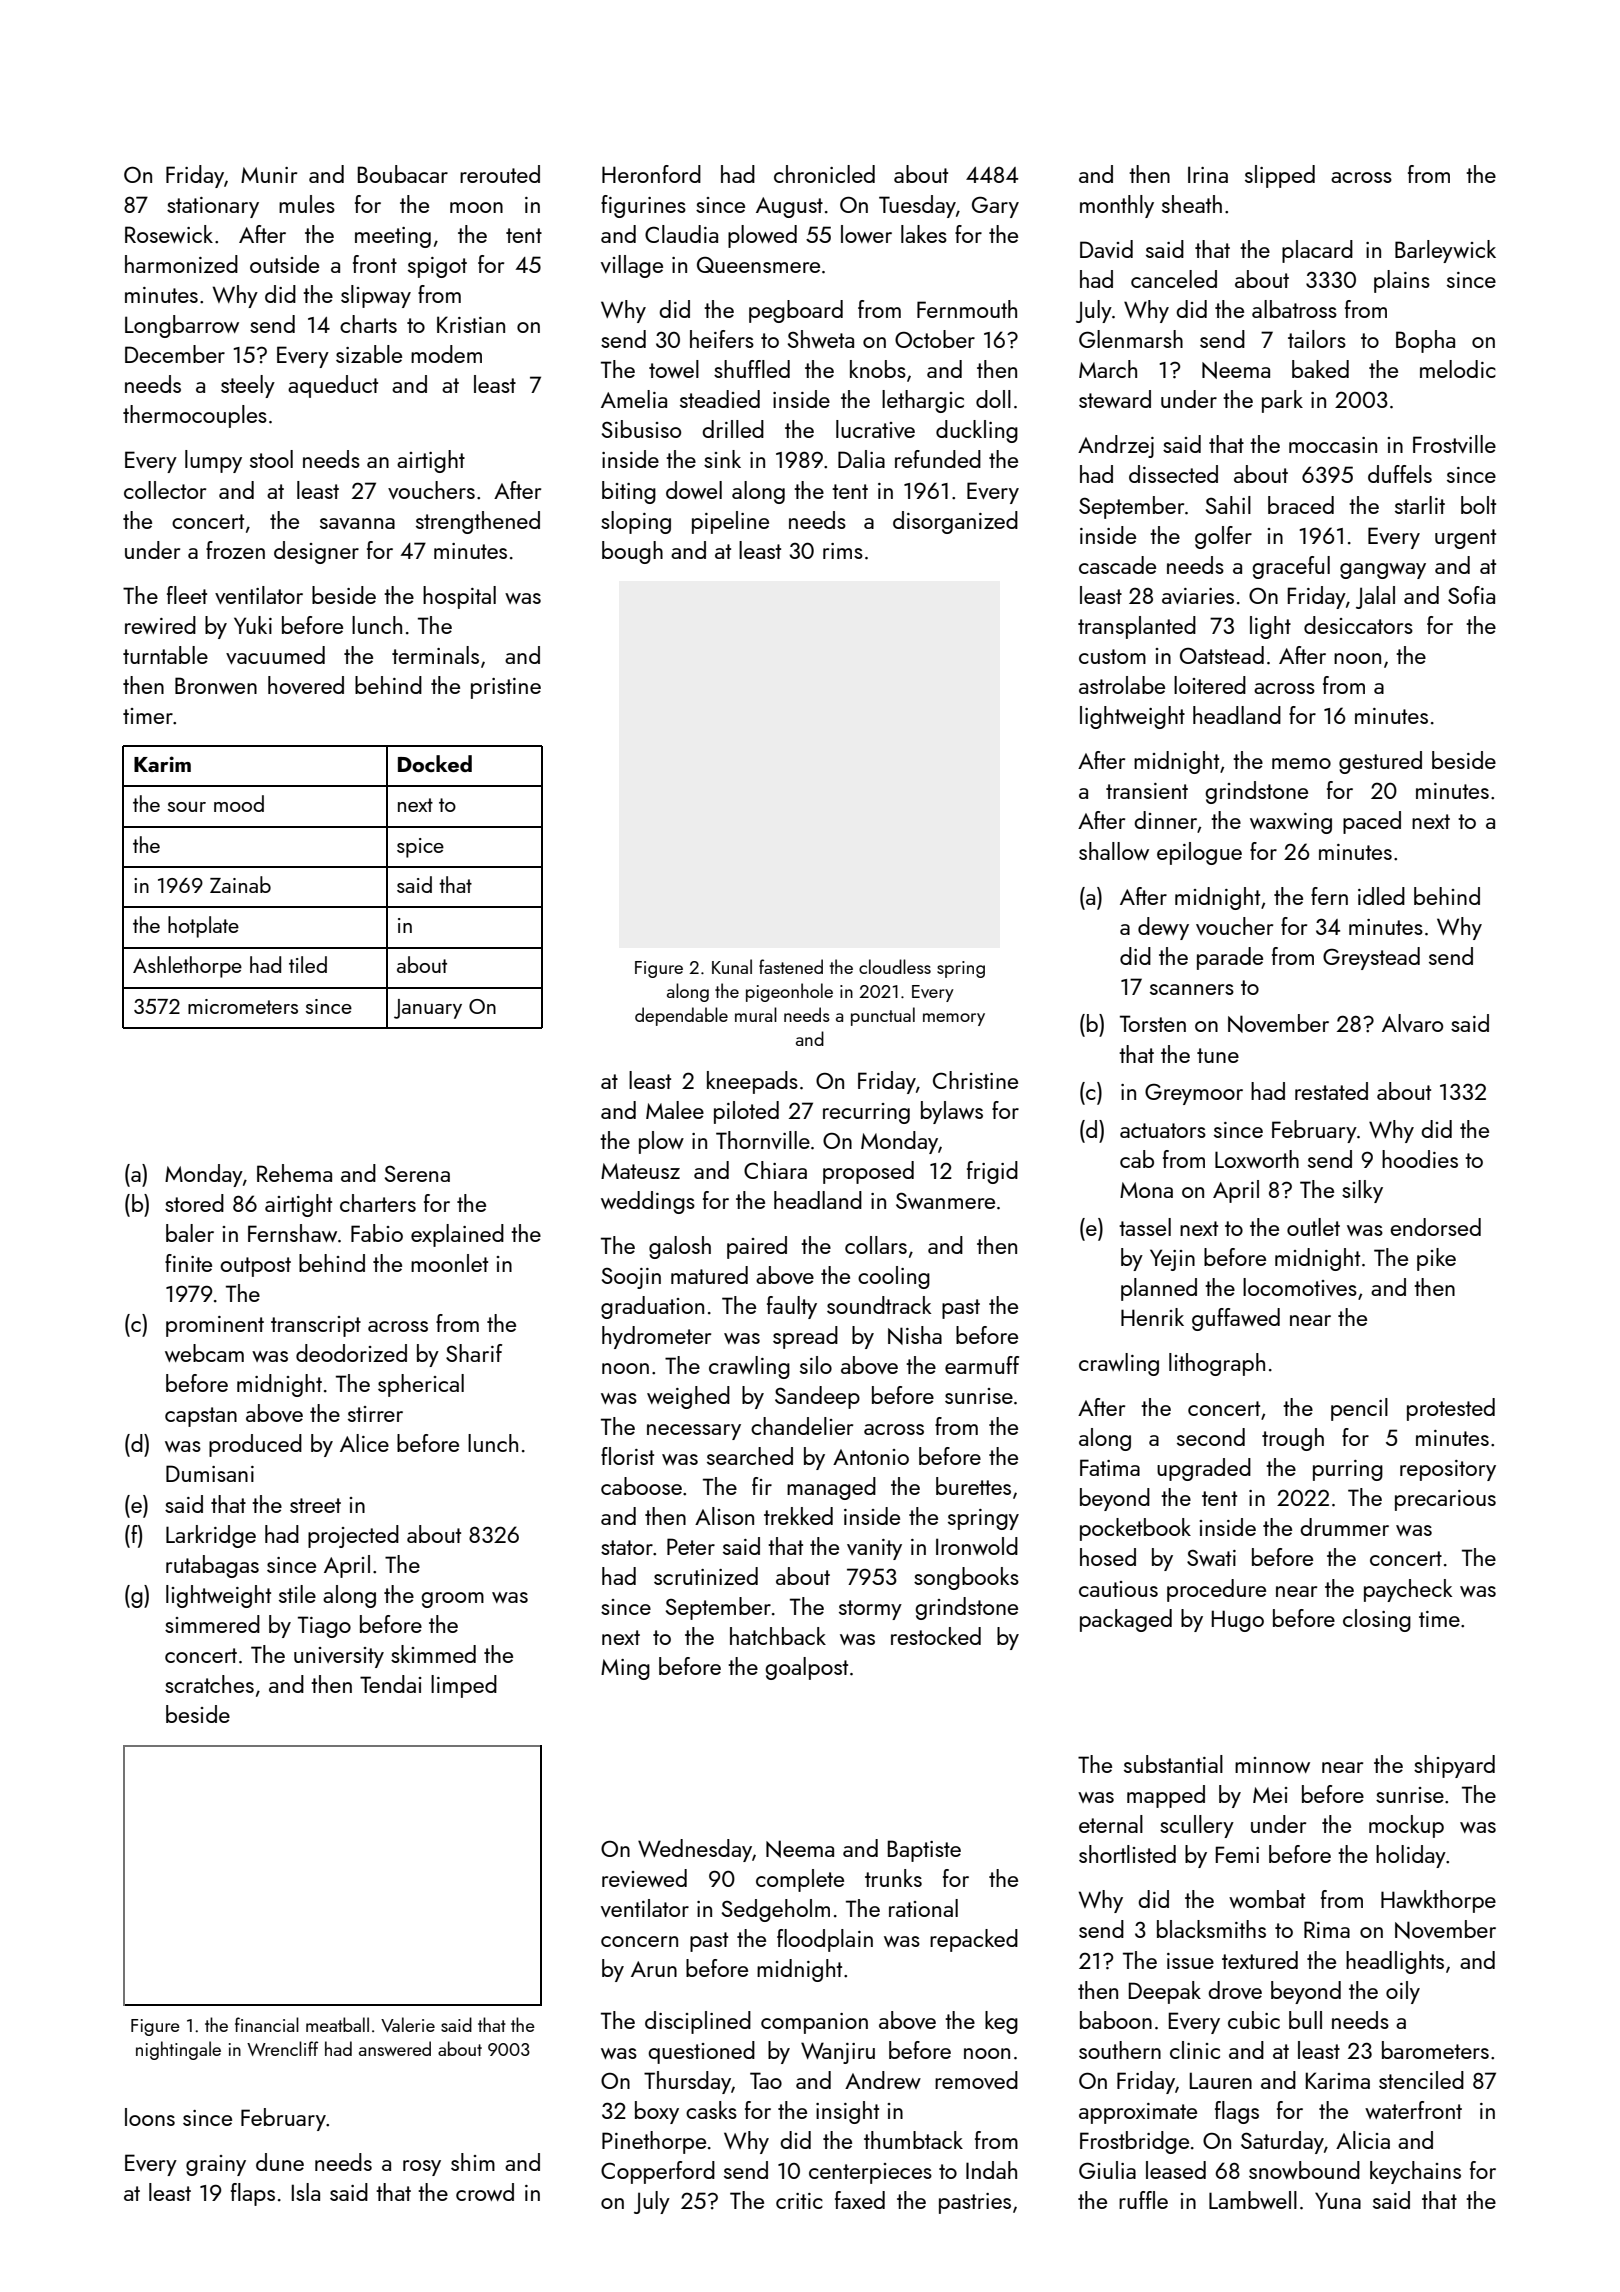  What do you see at coordinates (403, 174) in the page?
I see `Boubacar` at bounding box center [403, 174].
